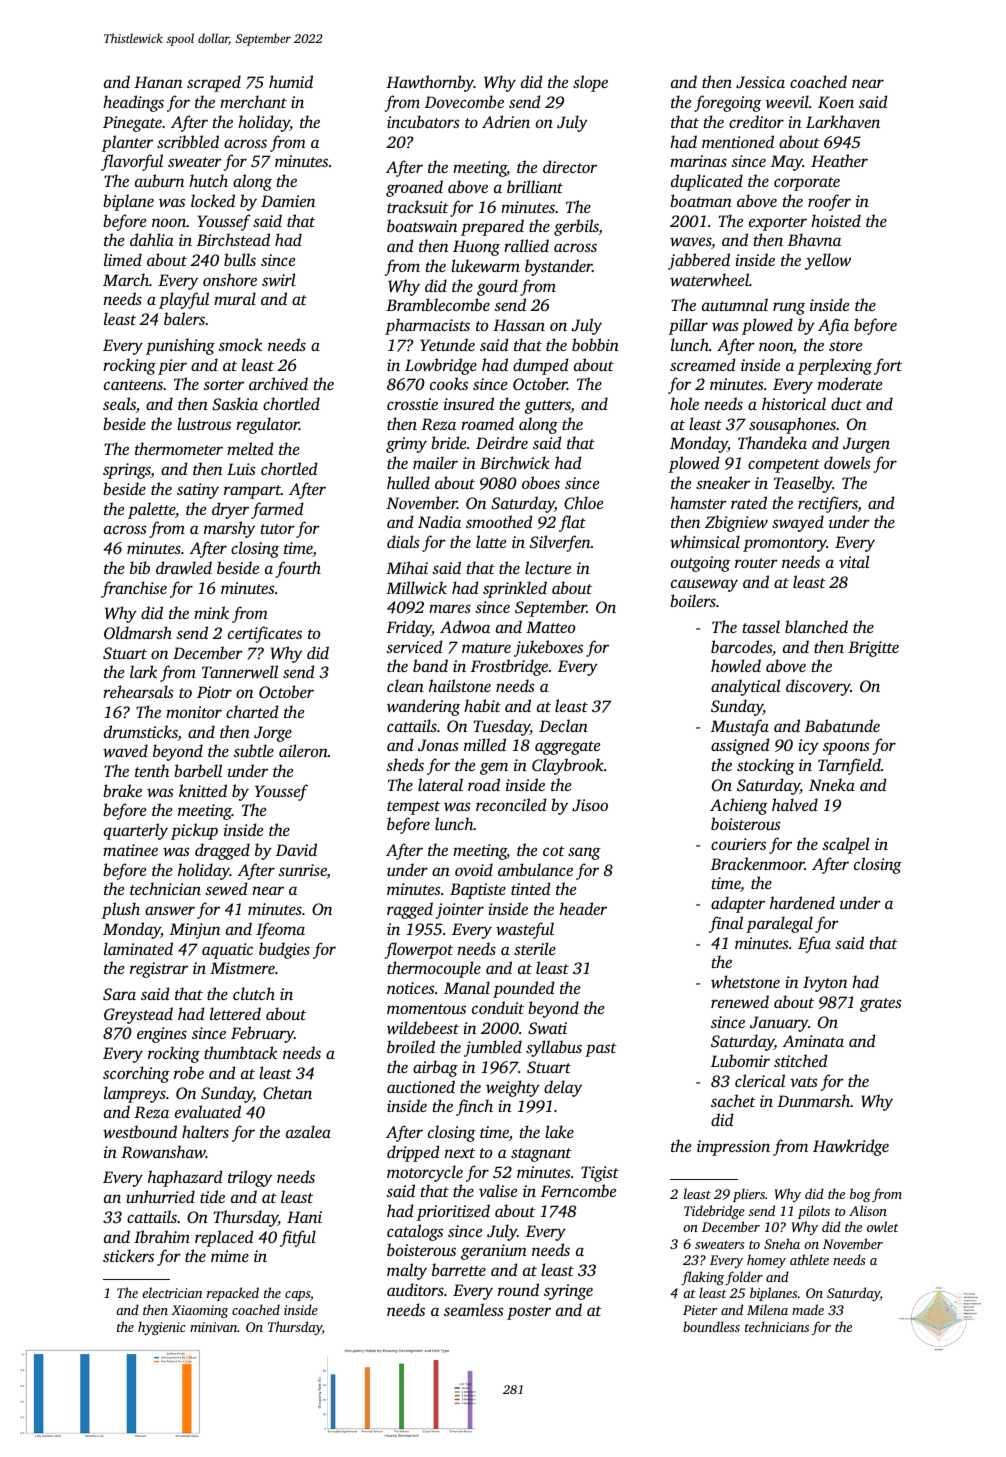  What do you see at coordinates (267, 425) in the page?
I see `regulator` at bounding box center [267, 425].
